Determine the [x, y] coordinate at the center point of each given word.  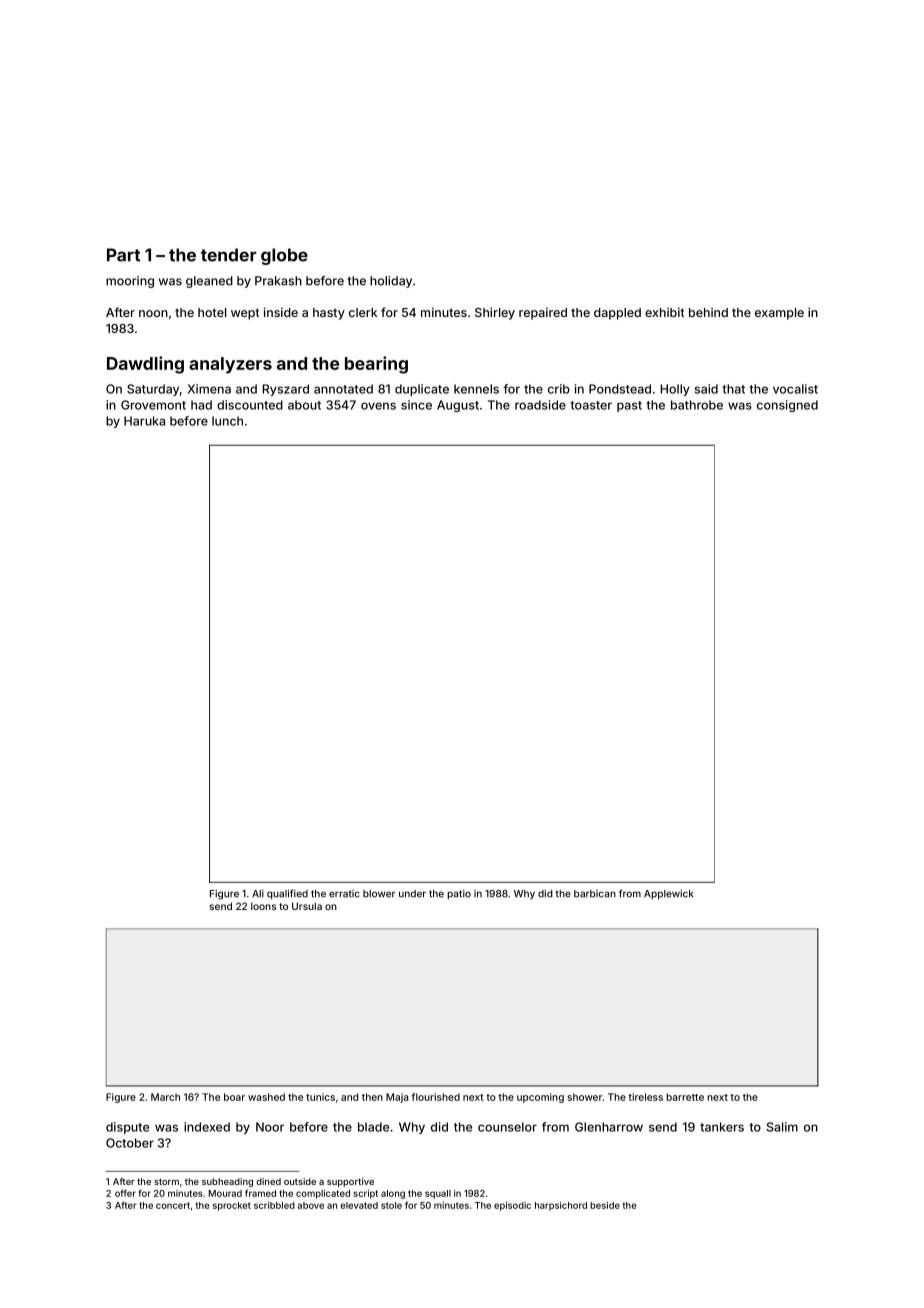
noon [153, 313]
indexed [207, 1127]
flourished [435, 1097]
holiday [391, 282]
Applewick [668, 895]
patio [459, 894]
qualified [287, 894]
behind [708, 312]
